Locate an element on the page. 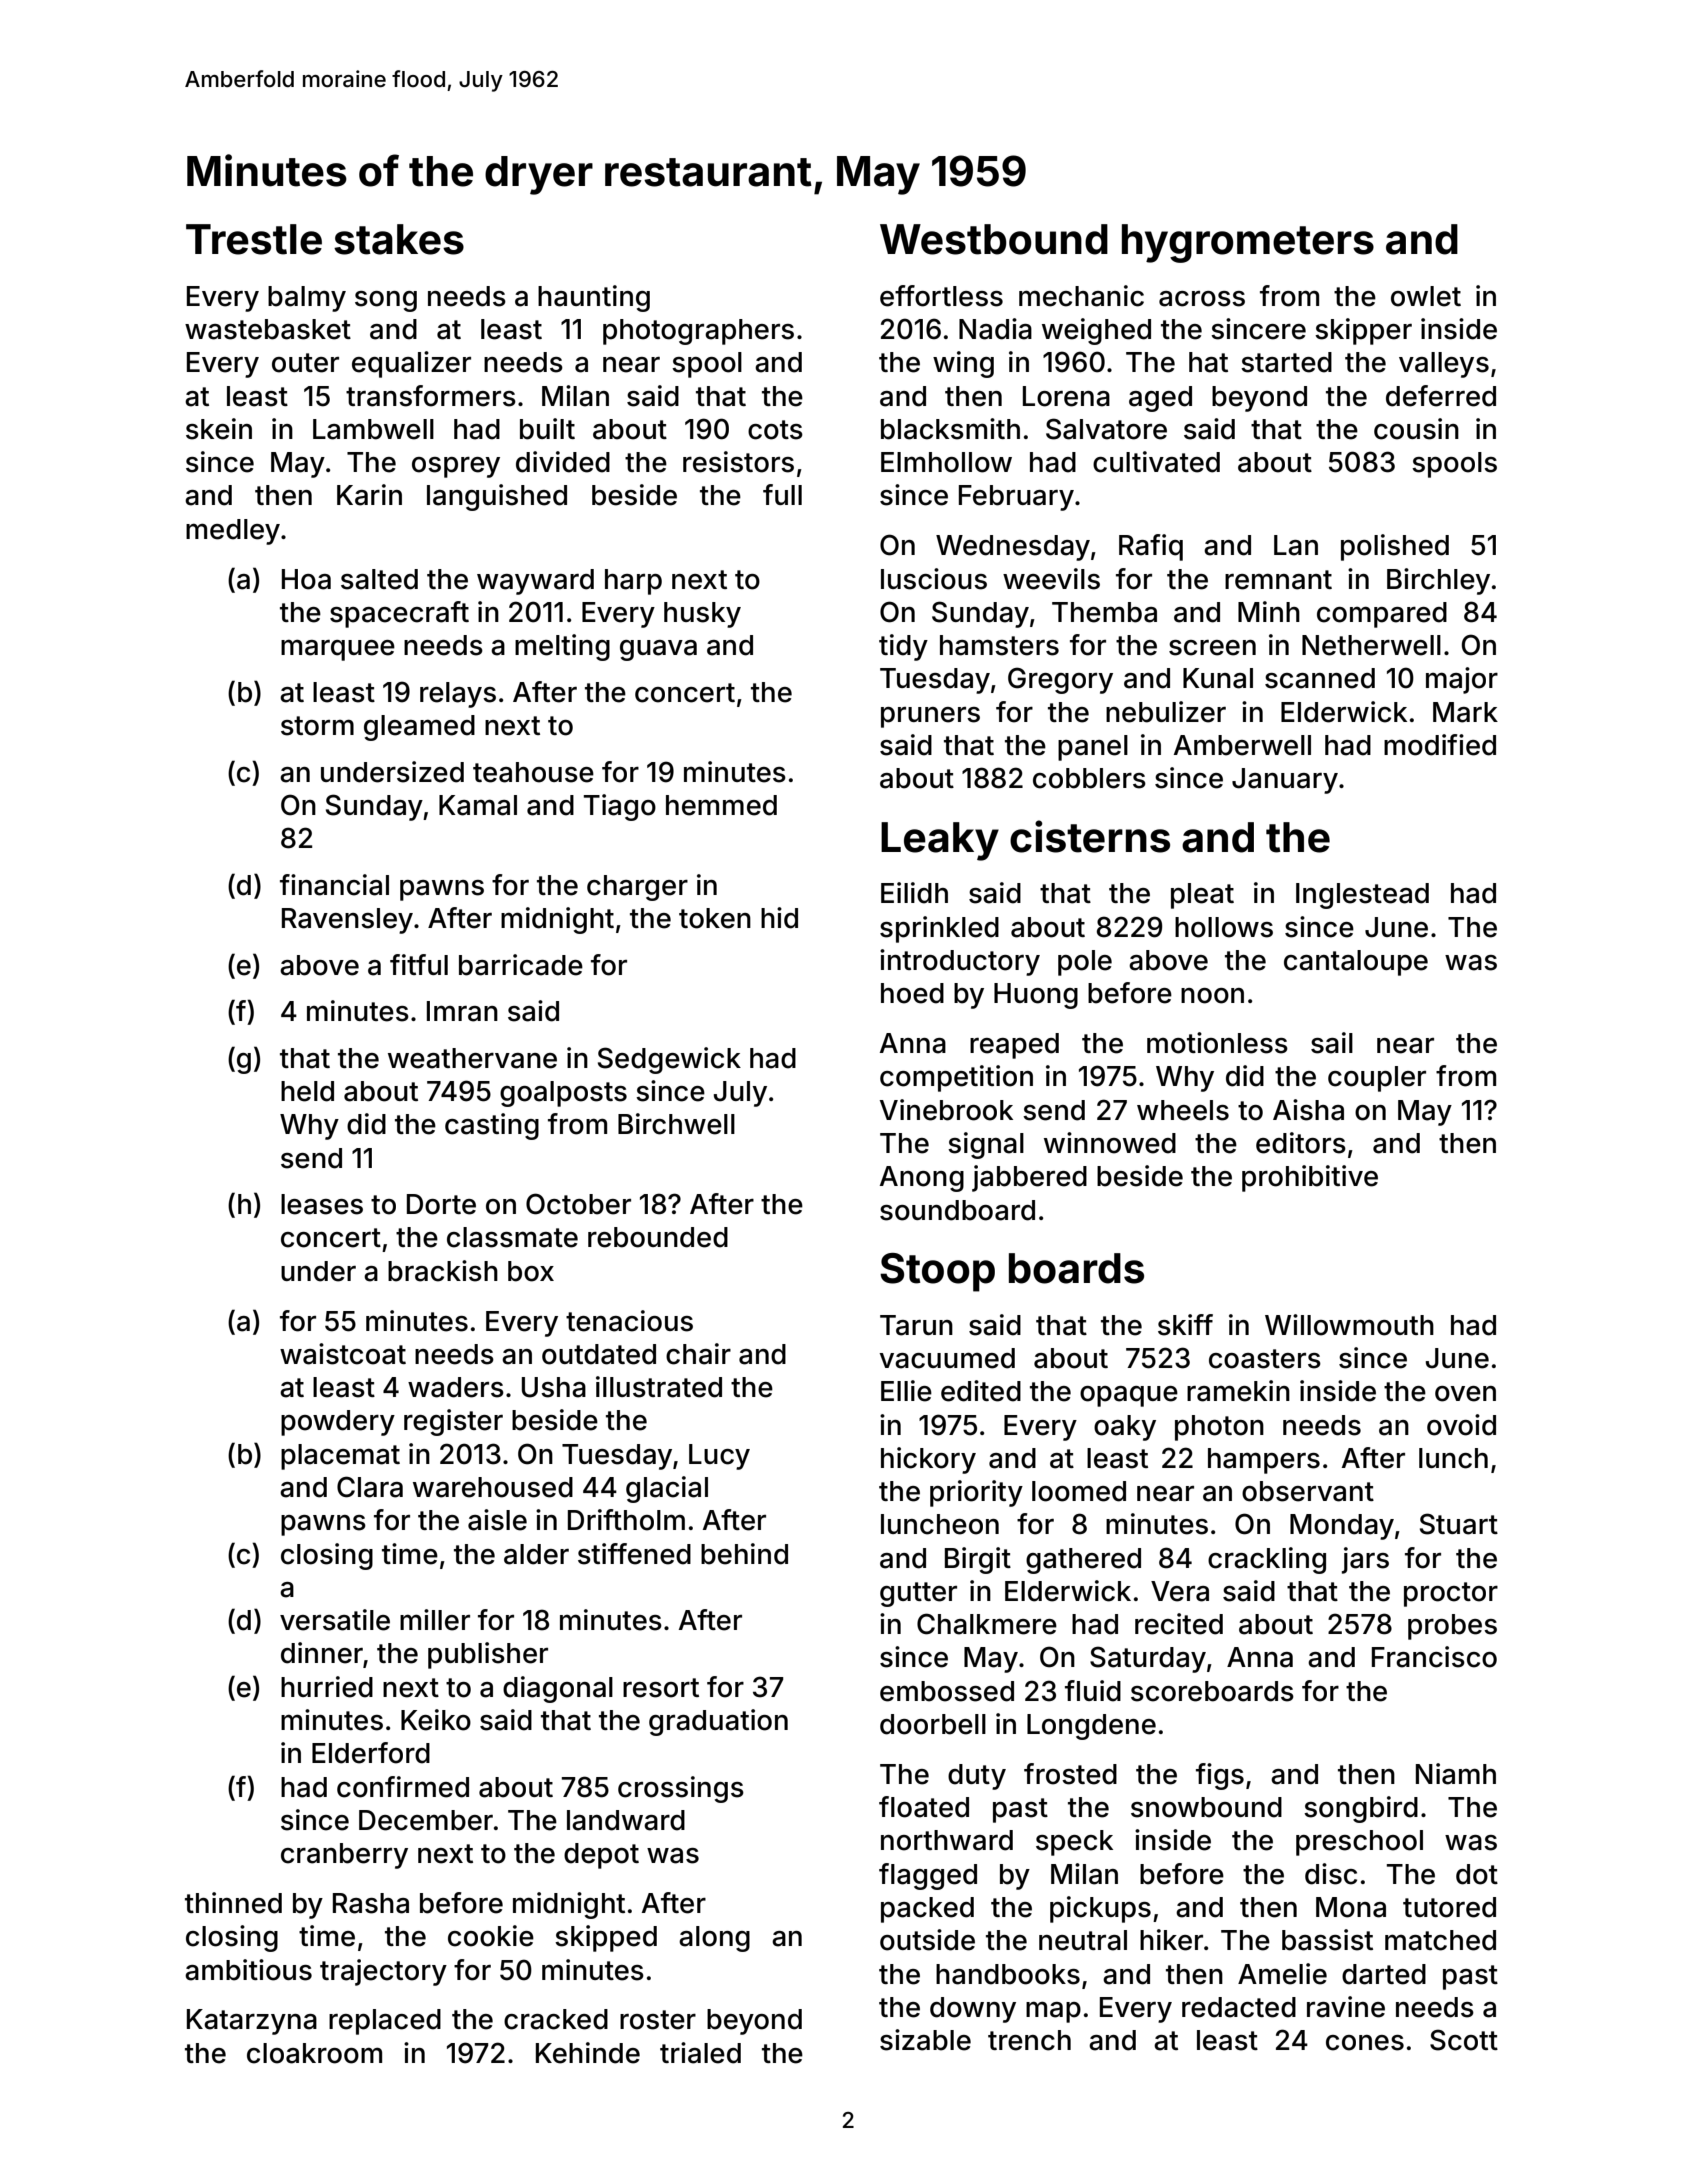 The image size is (1683, 2178). Katarzyna is located at coordinates (252, 2022).
